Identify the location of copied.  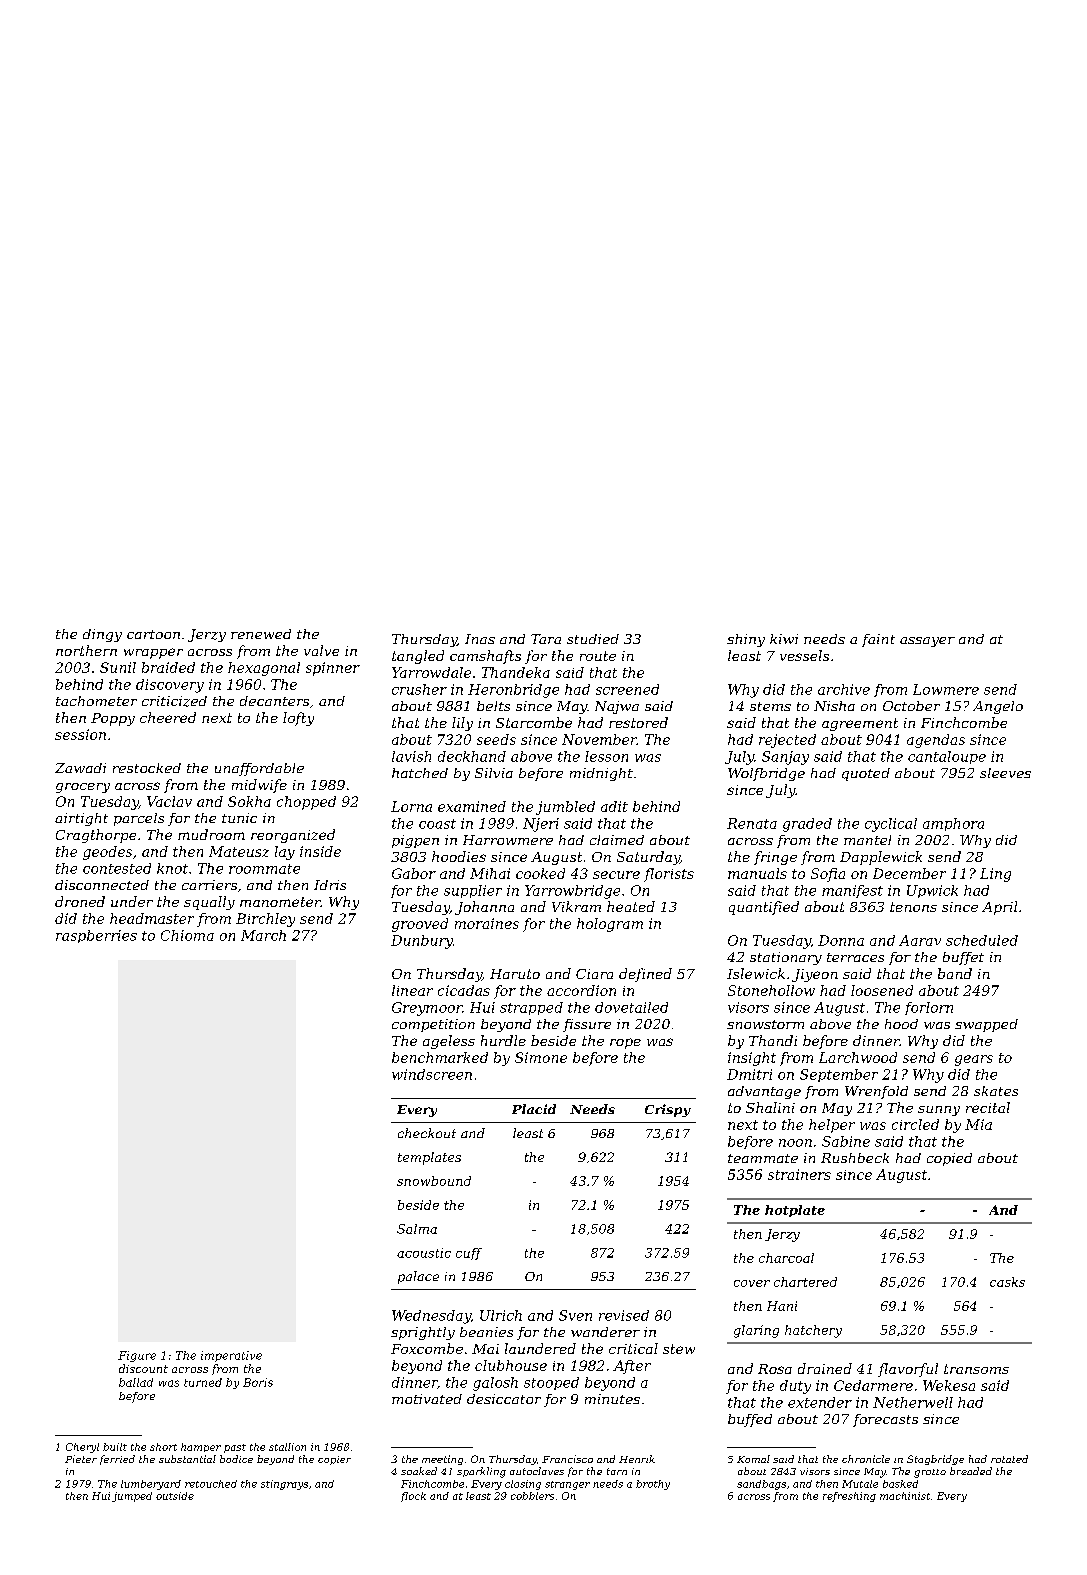
(949, 1159).
